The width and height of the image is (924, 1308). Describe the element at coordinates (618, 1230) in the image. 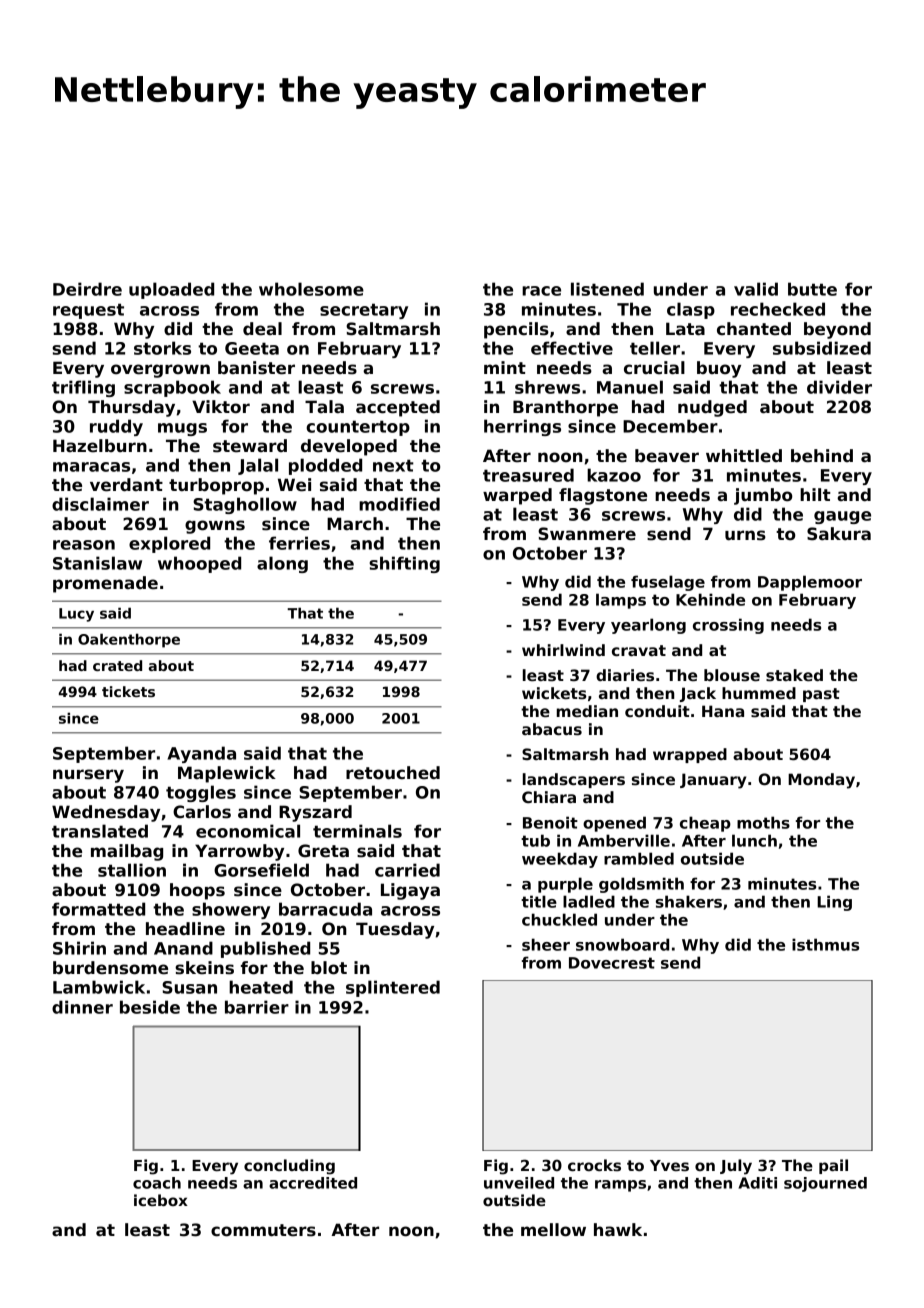

I see `hawk` at that location.
